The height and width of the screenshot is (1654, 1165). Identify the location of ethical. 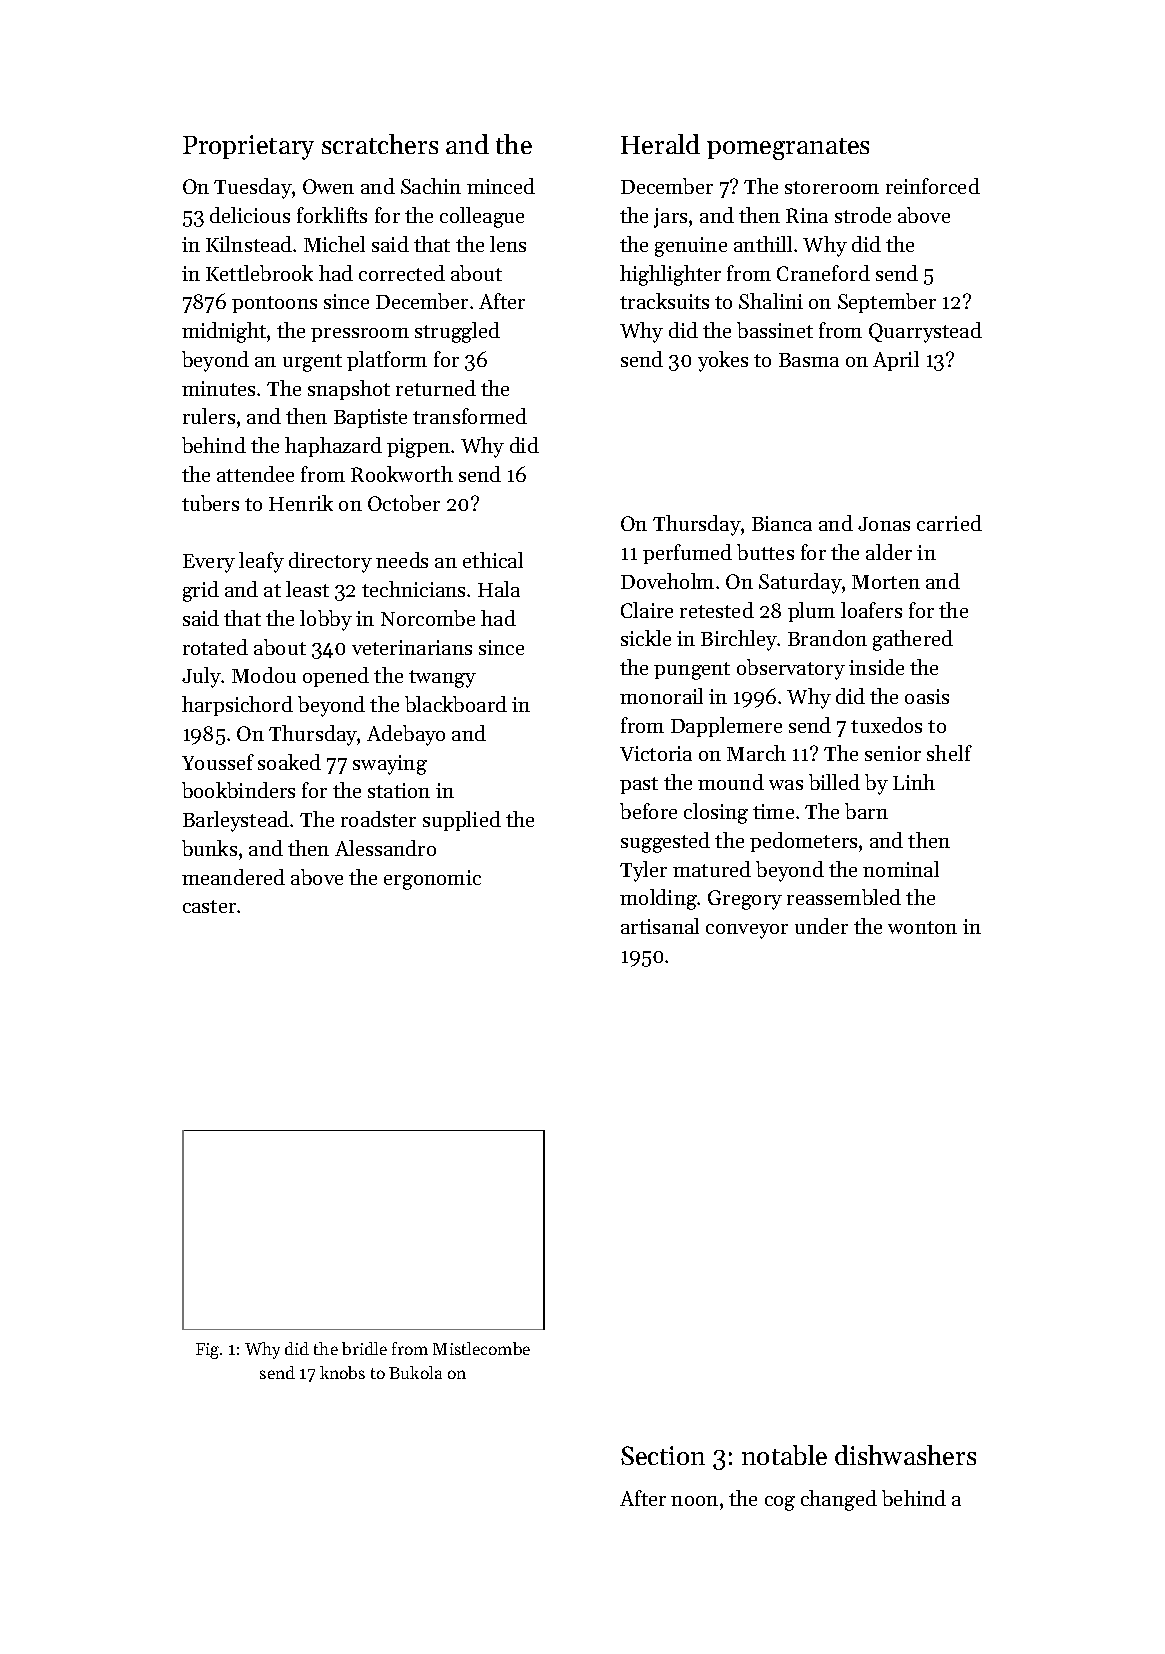
(493, 560).
